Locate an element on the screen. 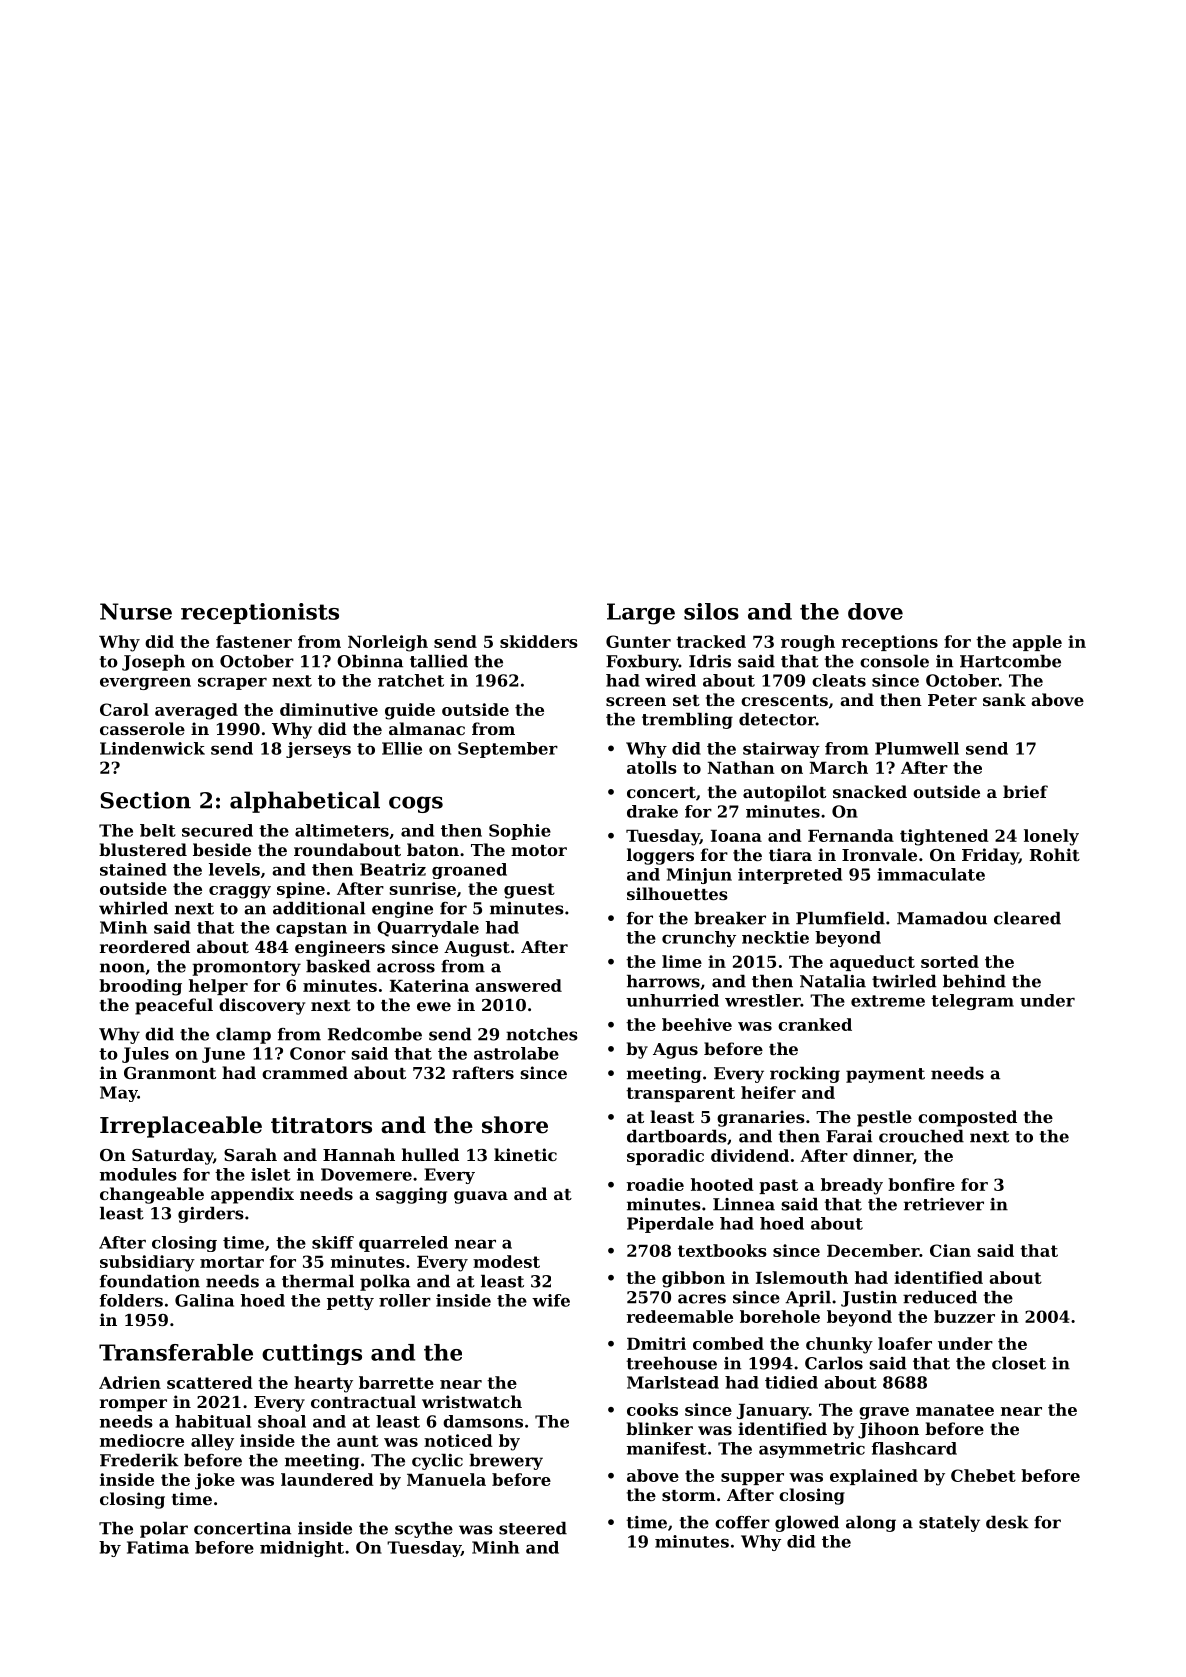 This screenshot has height=1677, width=1186. Fatima is located at coordinates (158, 1547).
